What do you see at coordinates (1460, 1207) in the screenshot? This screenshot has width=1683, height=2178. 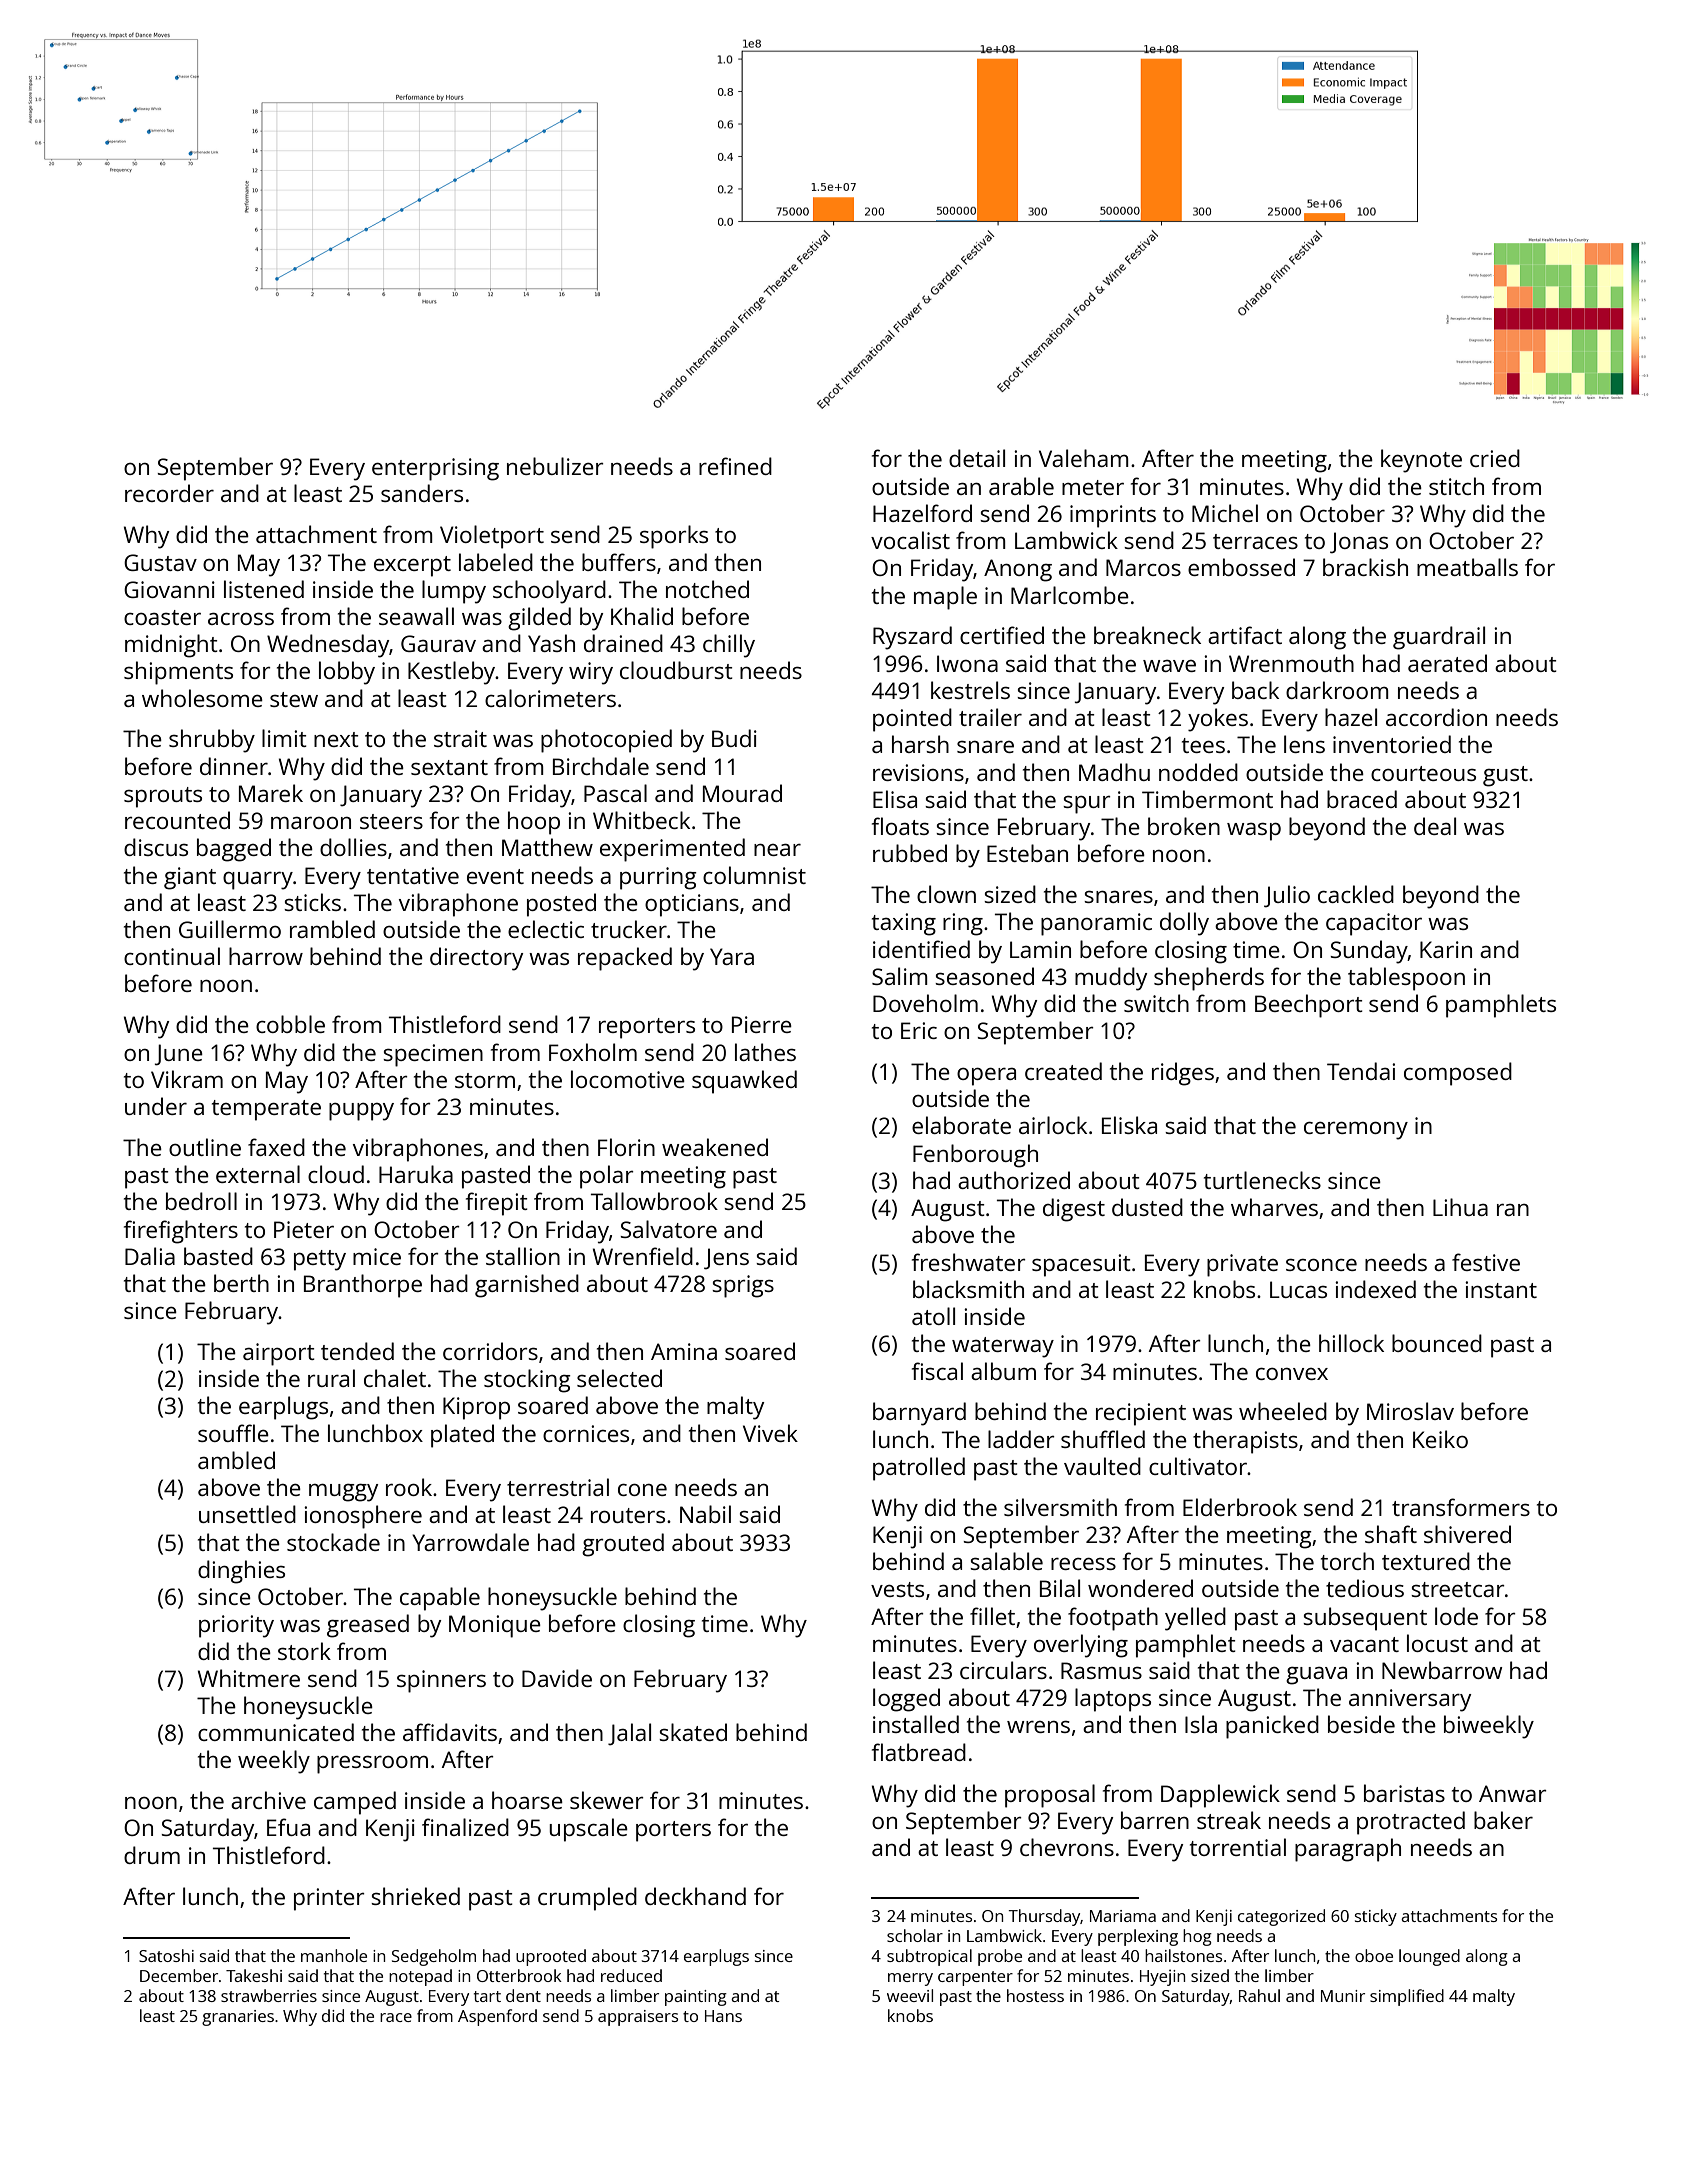 I see `Lihua` at bounding box center [1460, 1207].
